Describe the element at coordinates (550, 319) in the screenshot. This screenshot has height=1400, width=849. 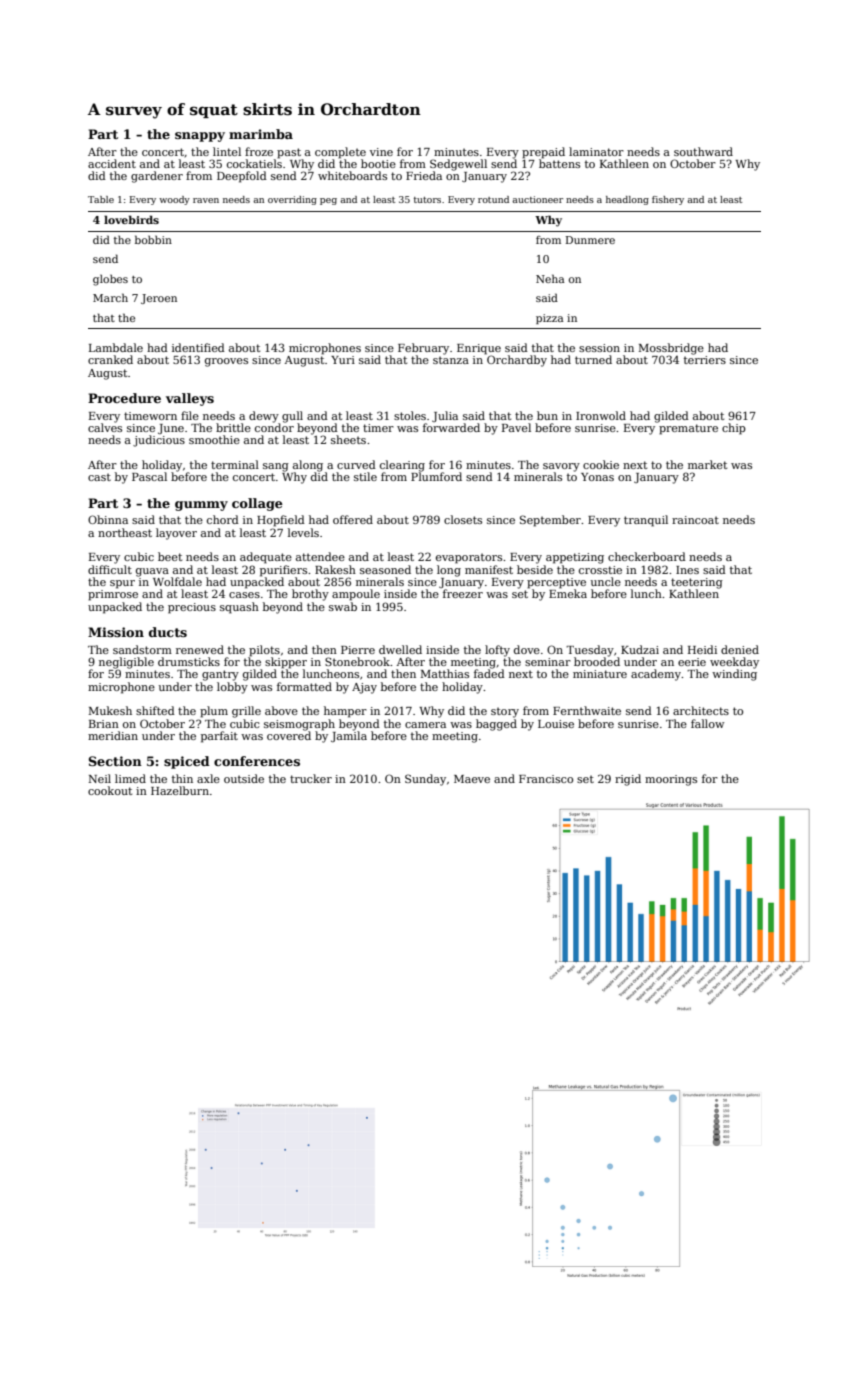
I see `pizza` at that location.
